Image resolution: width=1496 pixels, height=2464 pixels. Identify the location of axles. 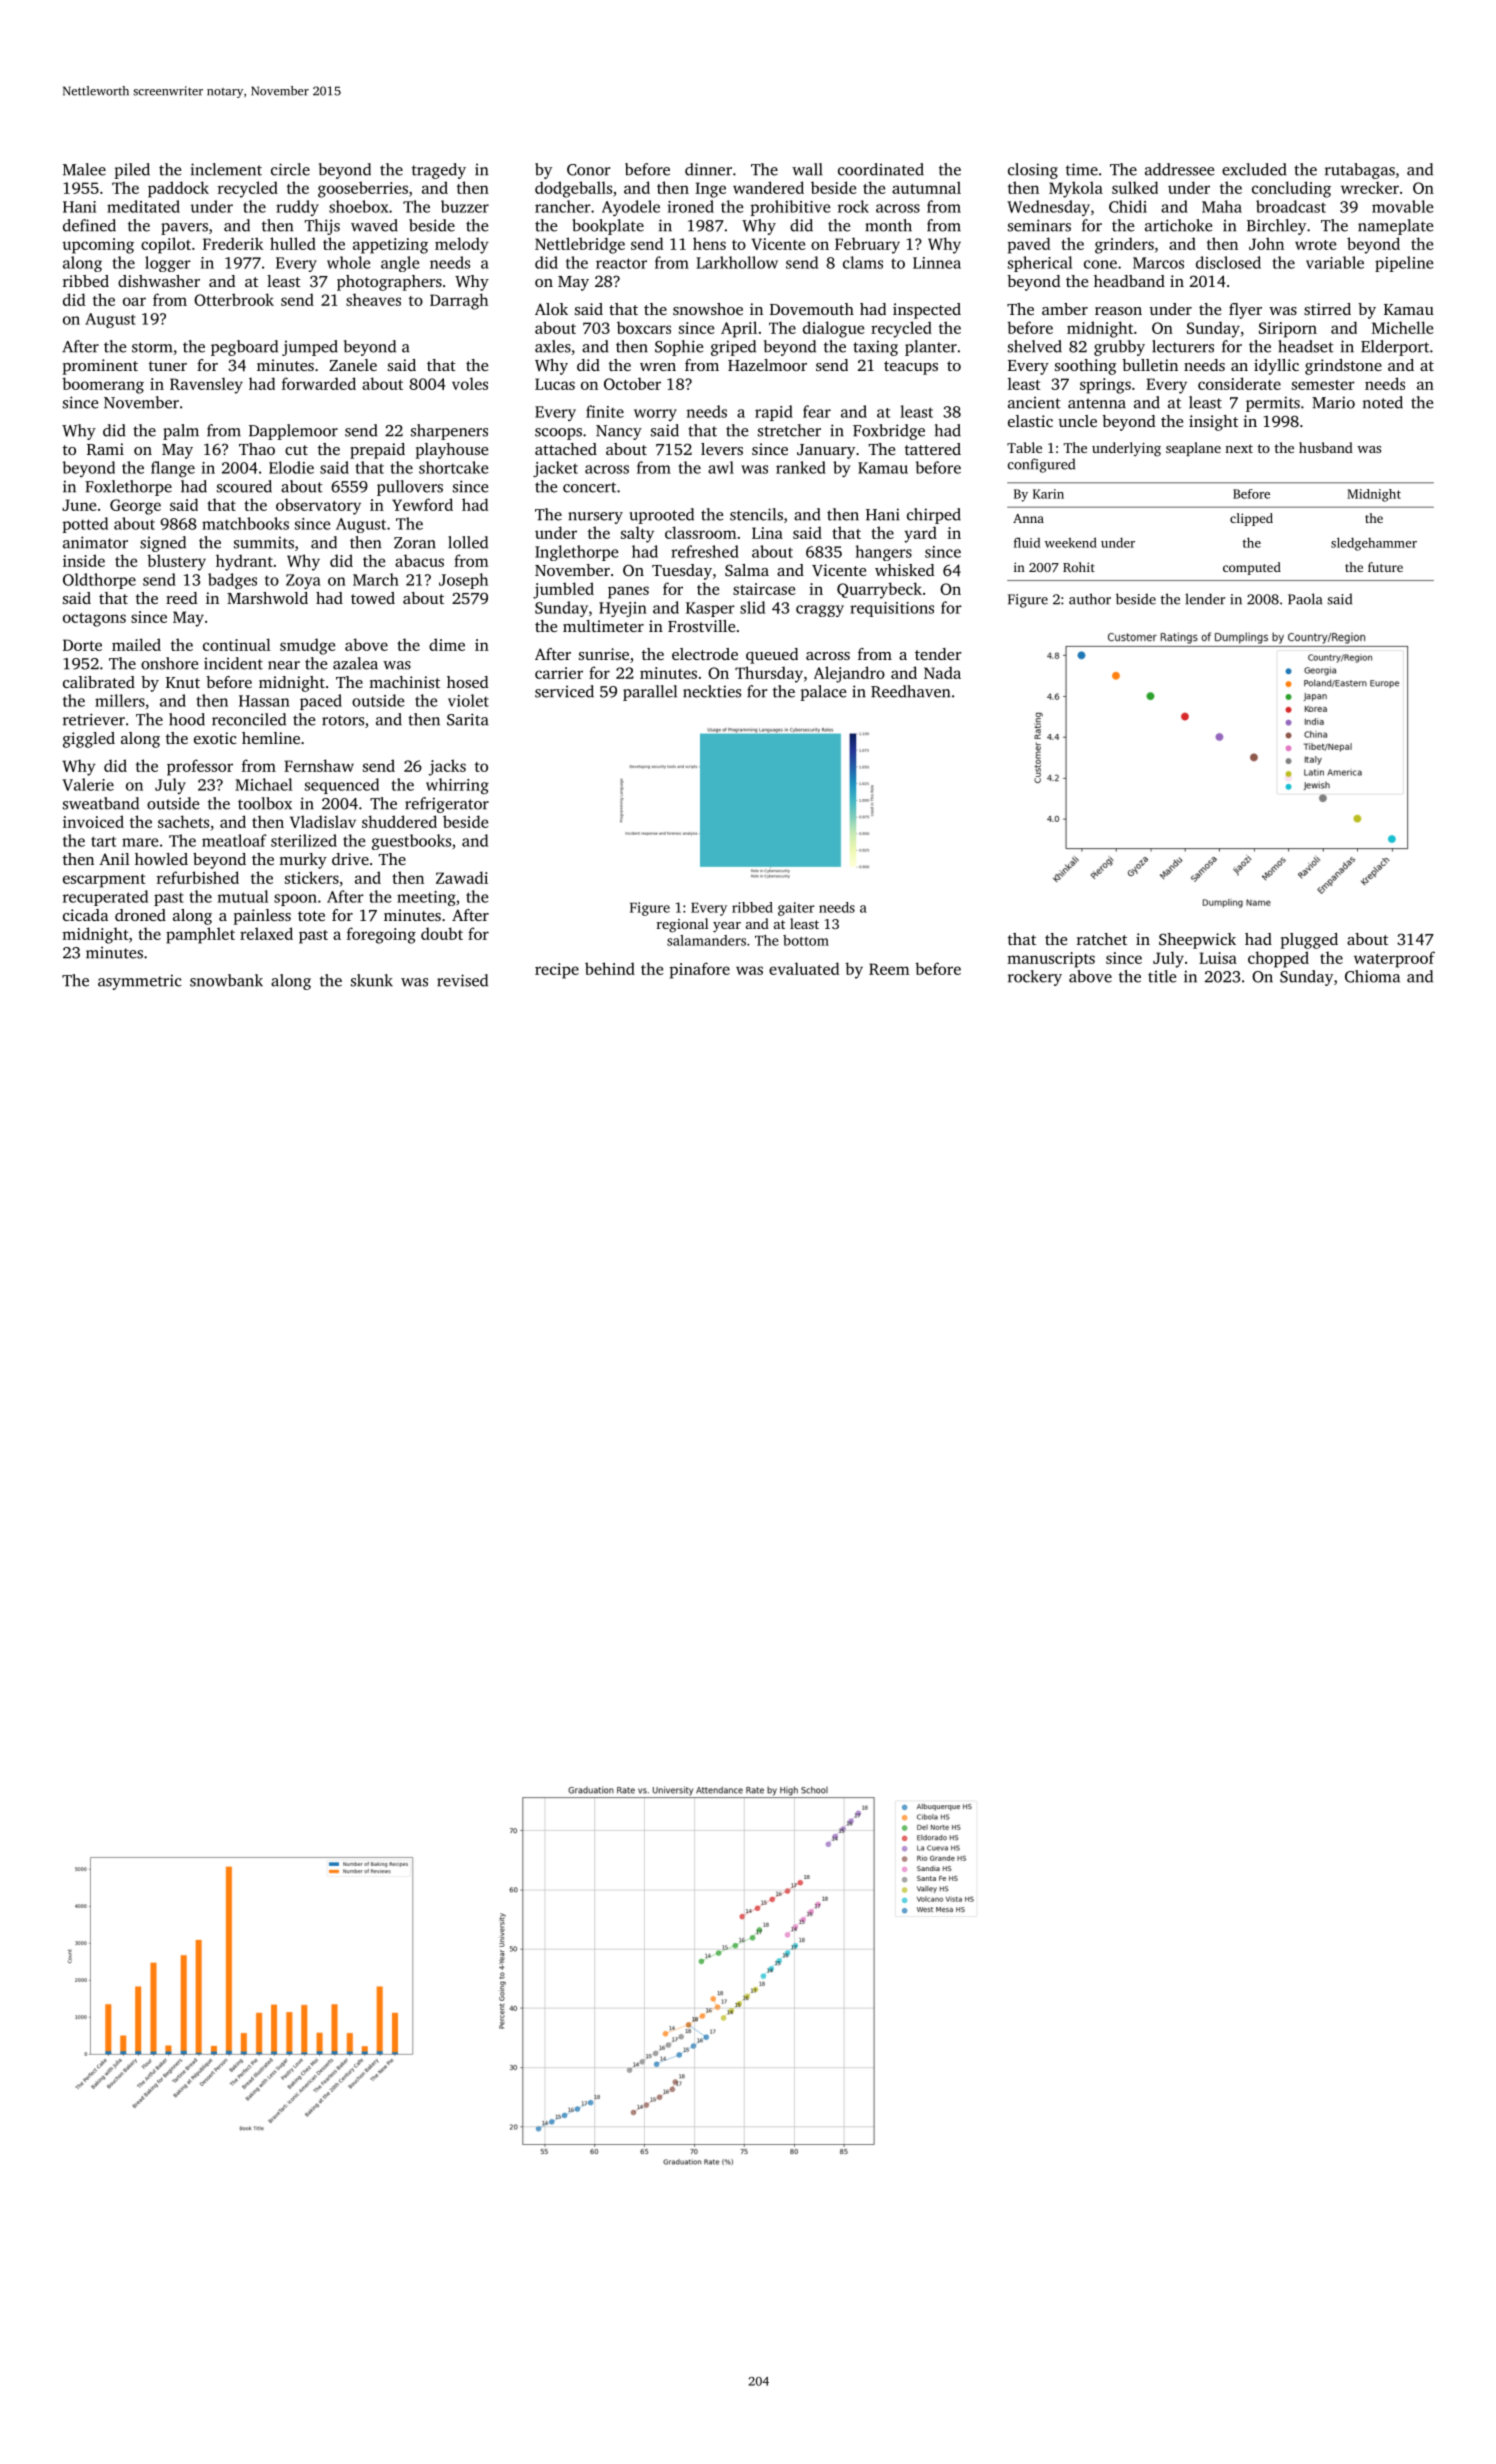
(553, 346).
